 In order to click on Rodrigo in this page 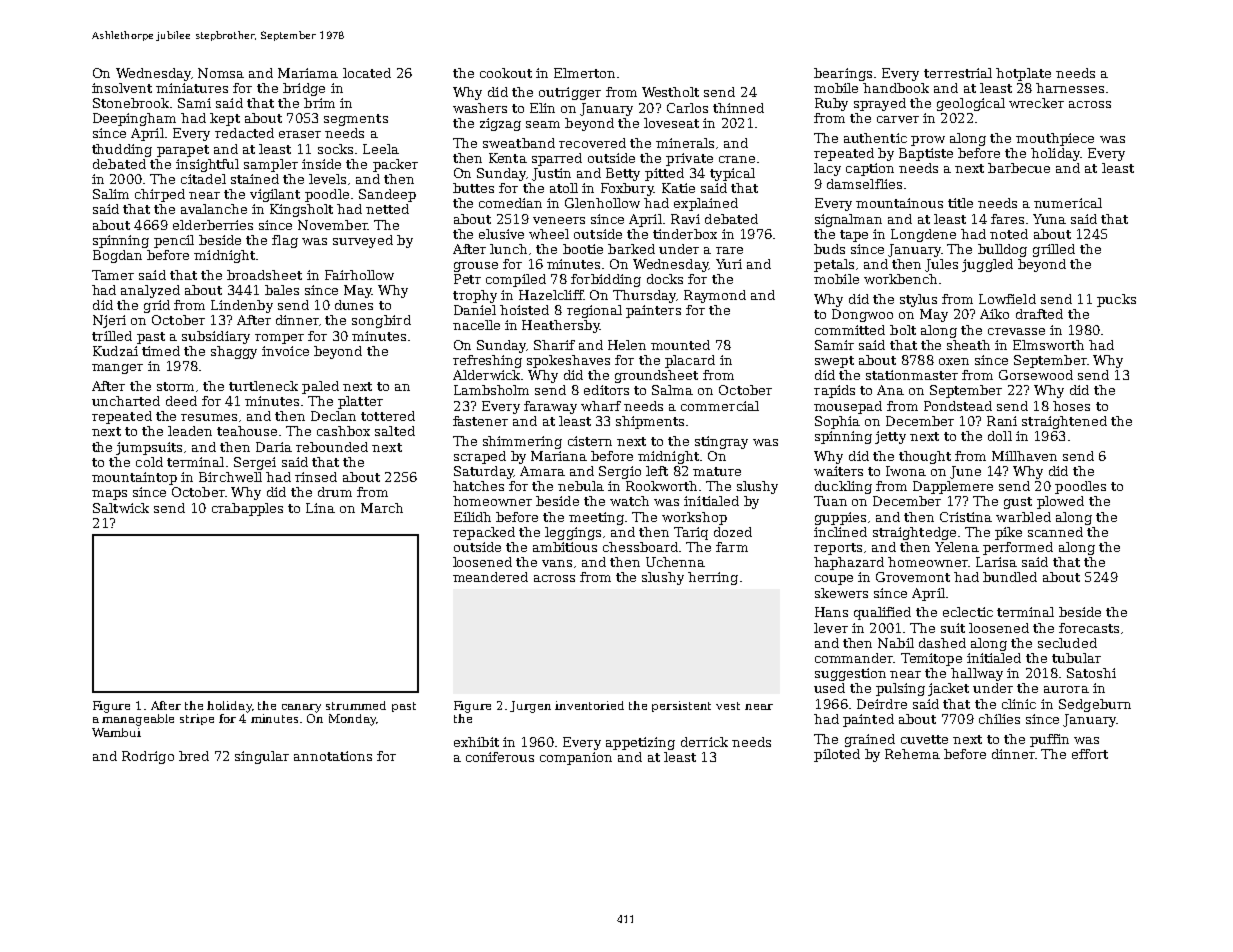, I will do `click(148, 757)`.
